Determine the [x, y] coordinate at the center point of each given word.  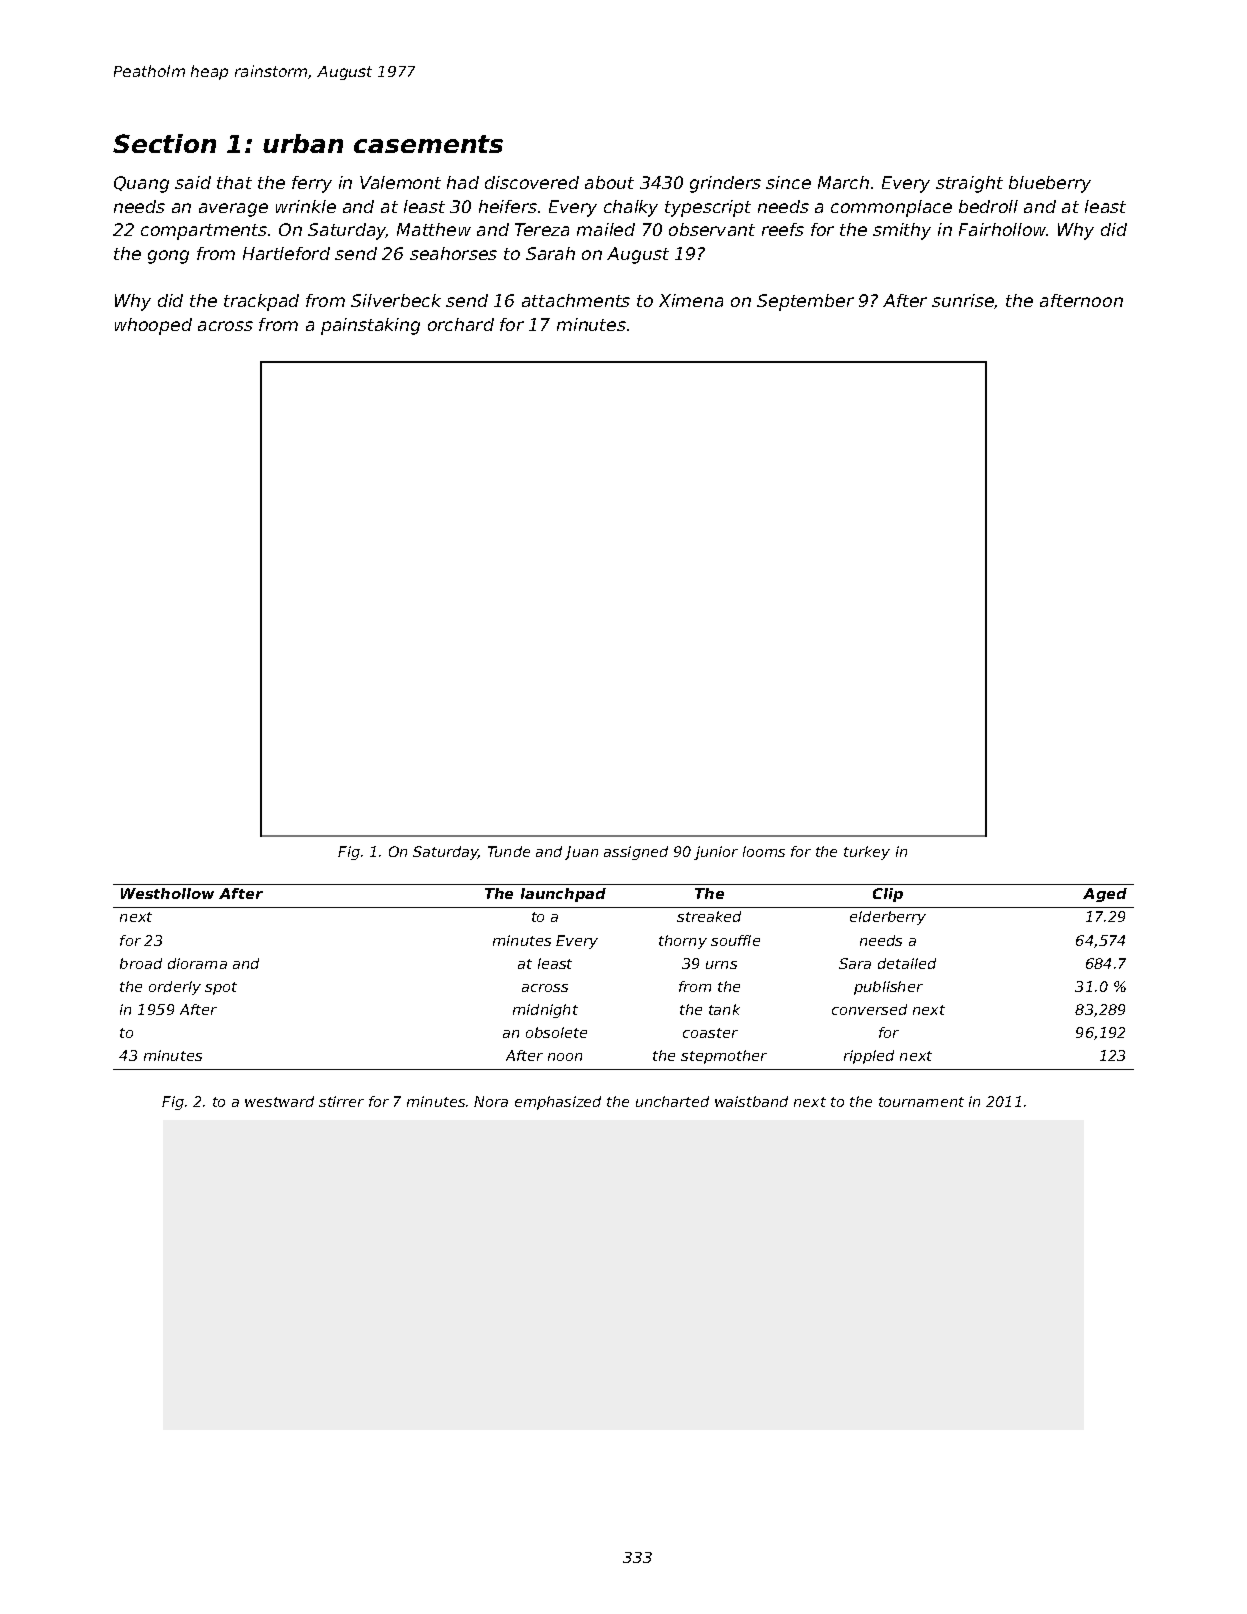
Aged [1105, 895]
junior [716, 853]
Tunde [509, 851]
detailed [907, 963]
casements [428, 144]
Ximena [691, 300]
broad [141, 963]
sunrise [963, 300]
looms [764, 851]
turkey [867, 853]
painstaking [370, 326]
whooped [153, 326]
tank [724, 1009]
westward [279, 1101]
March [843, 182]
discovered [532, 182]
